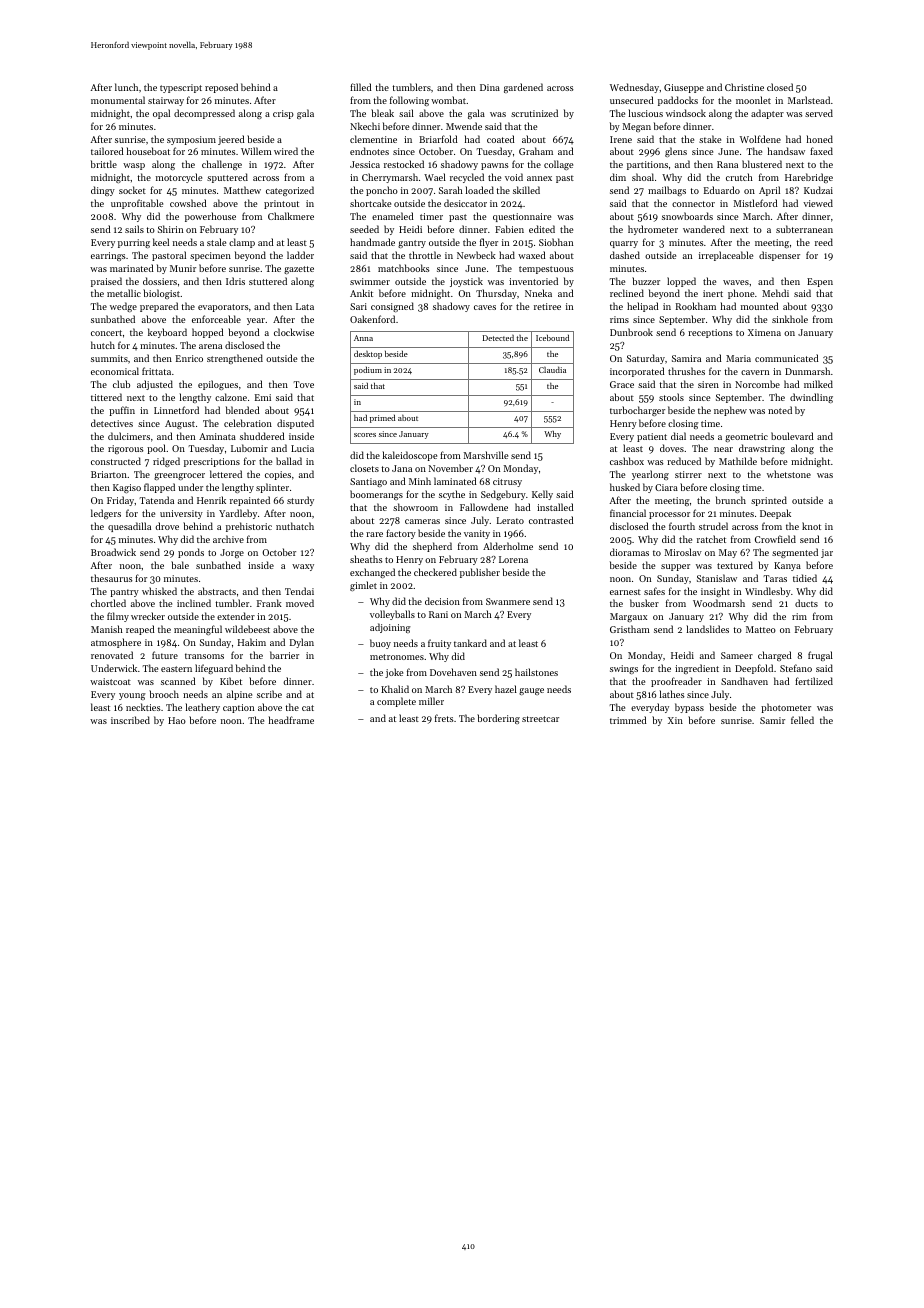 Image resolution: width=924 pixels, height=1308 pixels. Describe the element at coordinates (631, 332) in the document. I see `Dunbrook` at that location.
